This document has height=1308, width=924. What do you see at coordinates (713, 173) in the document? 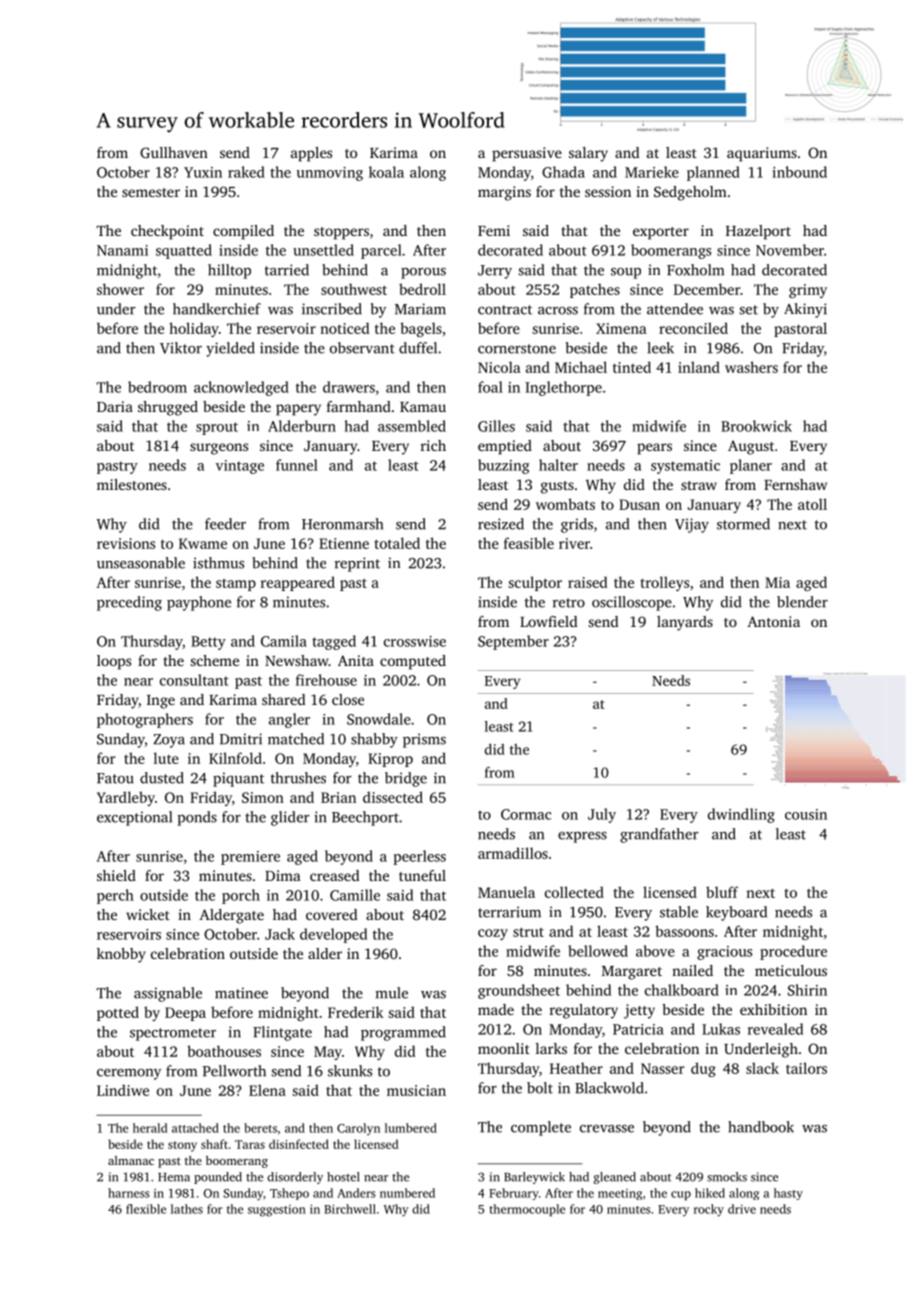
I see `planned` at bounding box center [713, 173].
